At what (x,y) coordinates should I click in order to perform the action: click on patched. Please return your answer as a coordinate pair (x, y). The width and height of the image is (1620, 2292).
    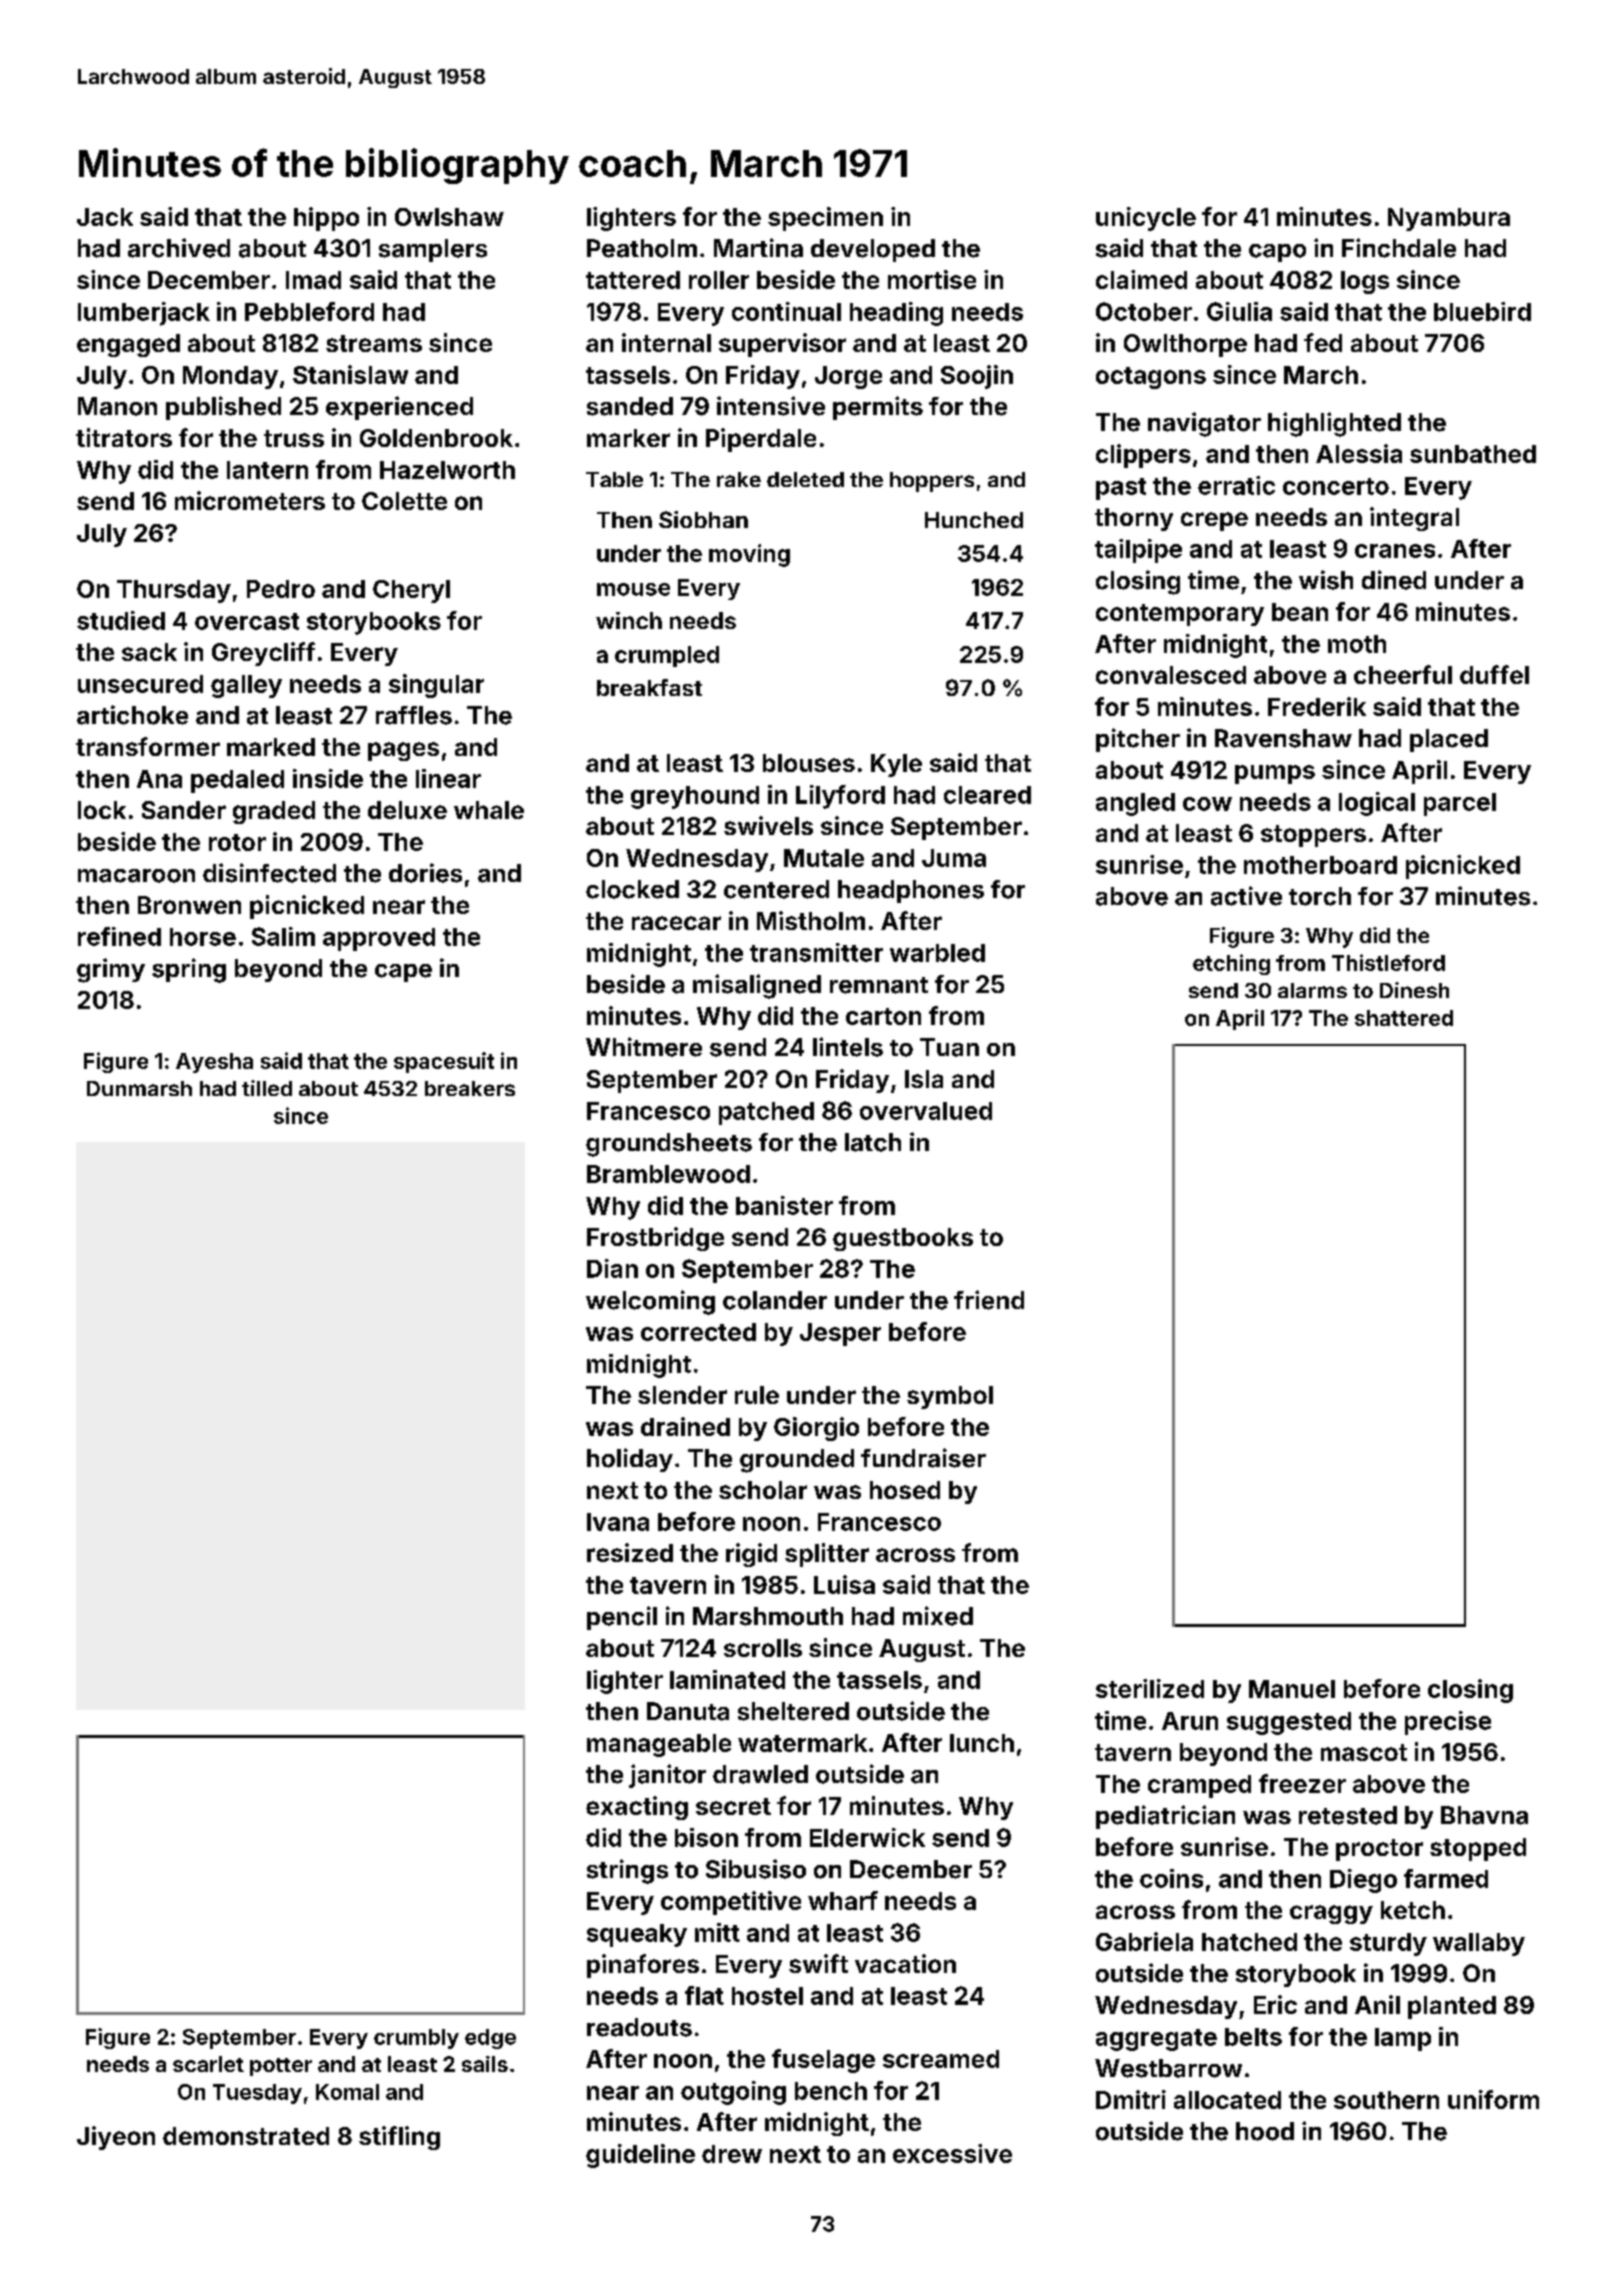
    Looking at the image, I should click on (766, 1113).
